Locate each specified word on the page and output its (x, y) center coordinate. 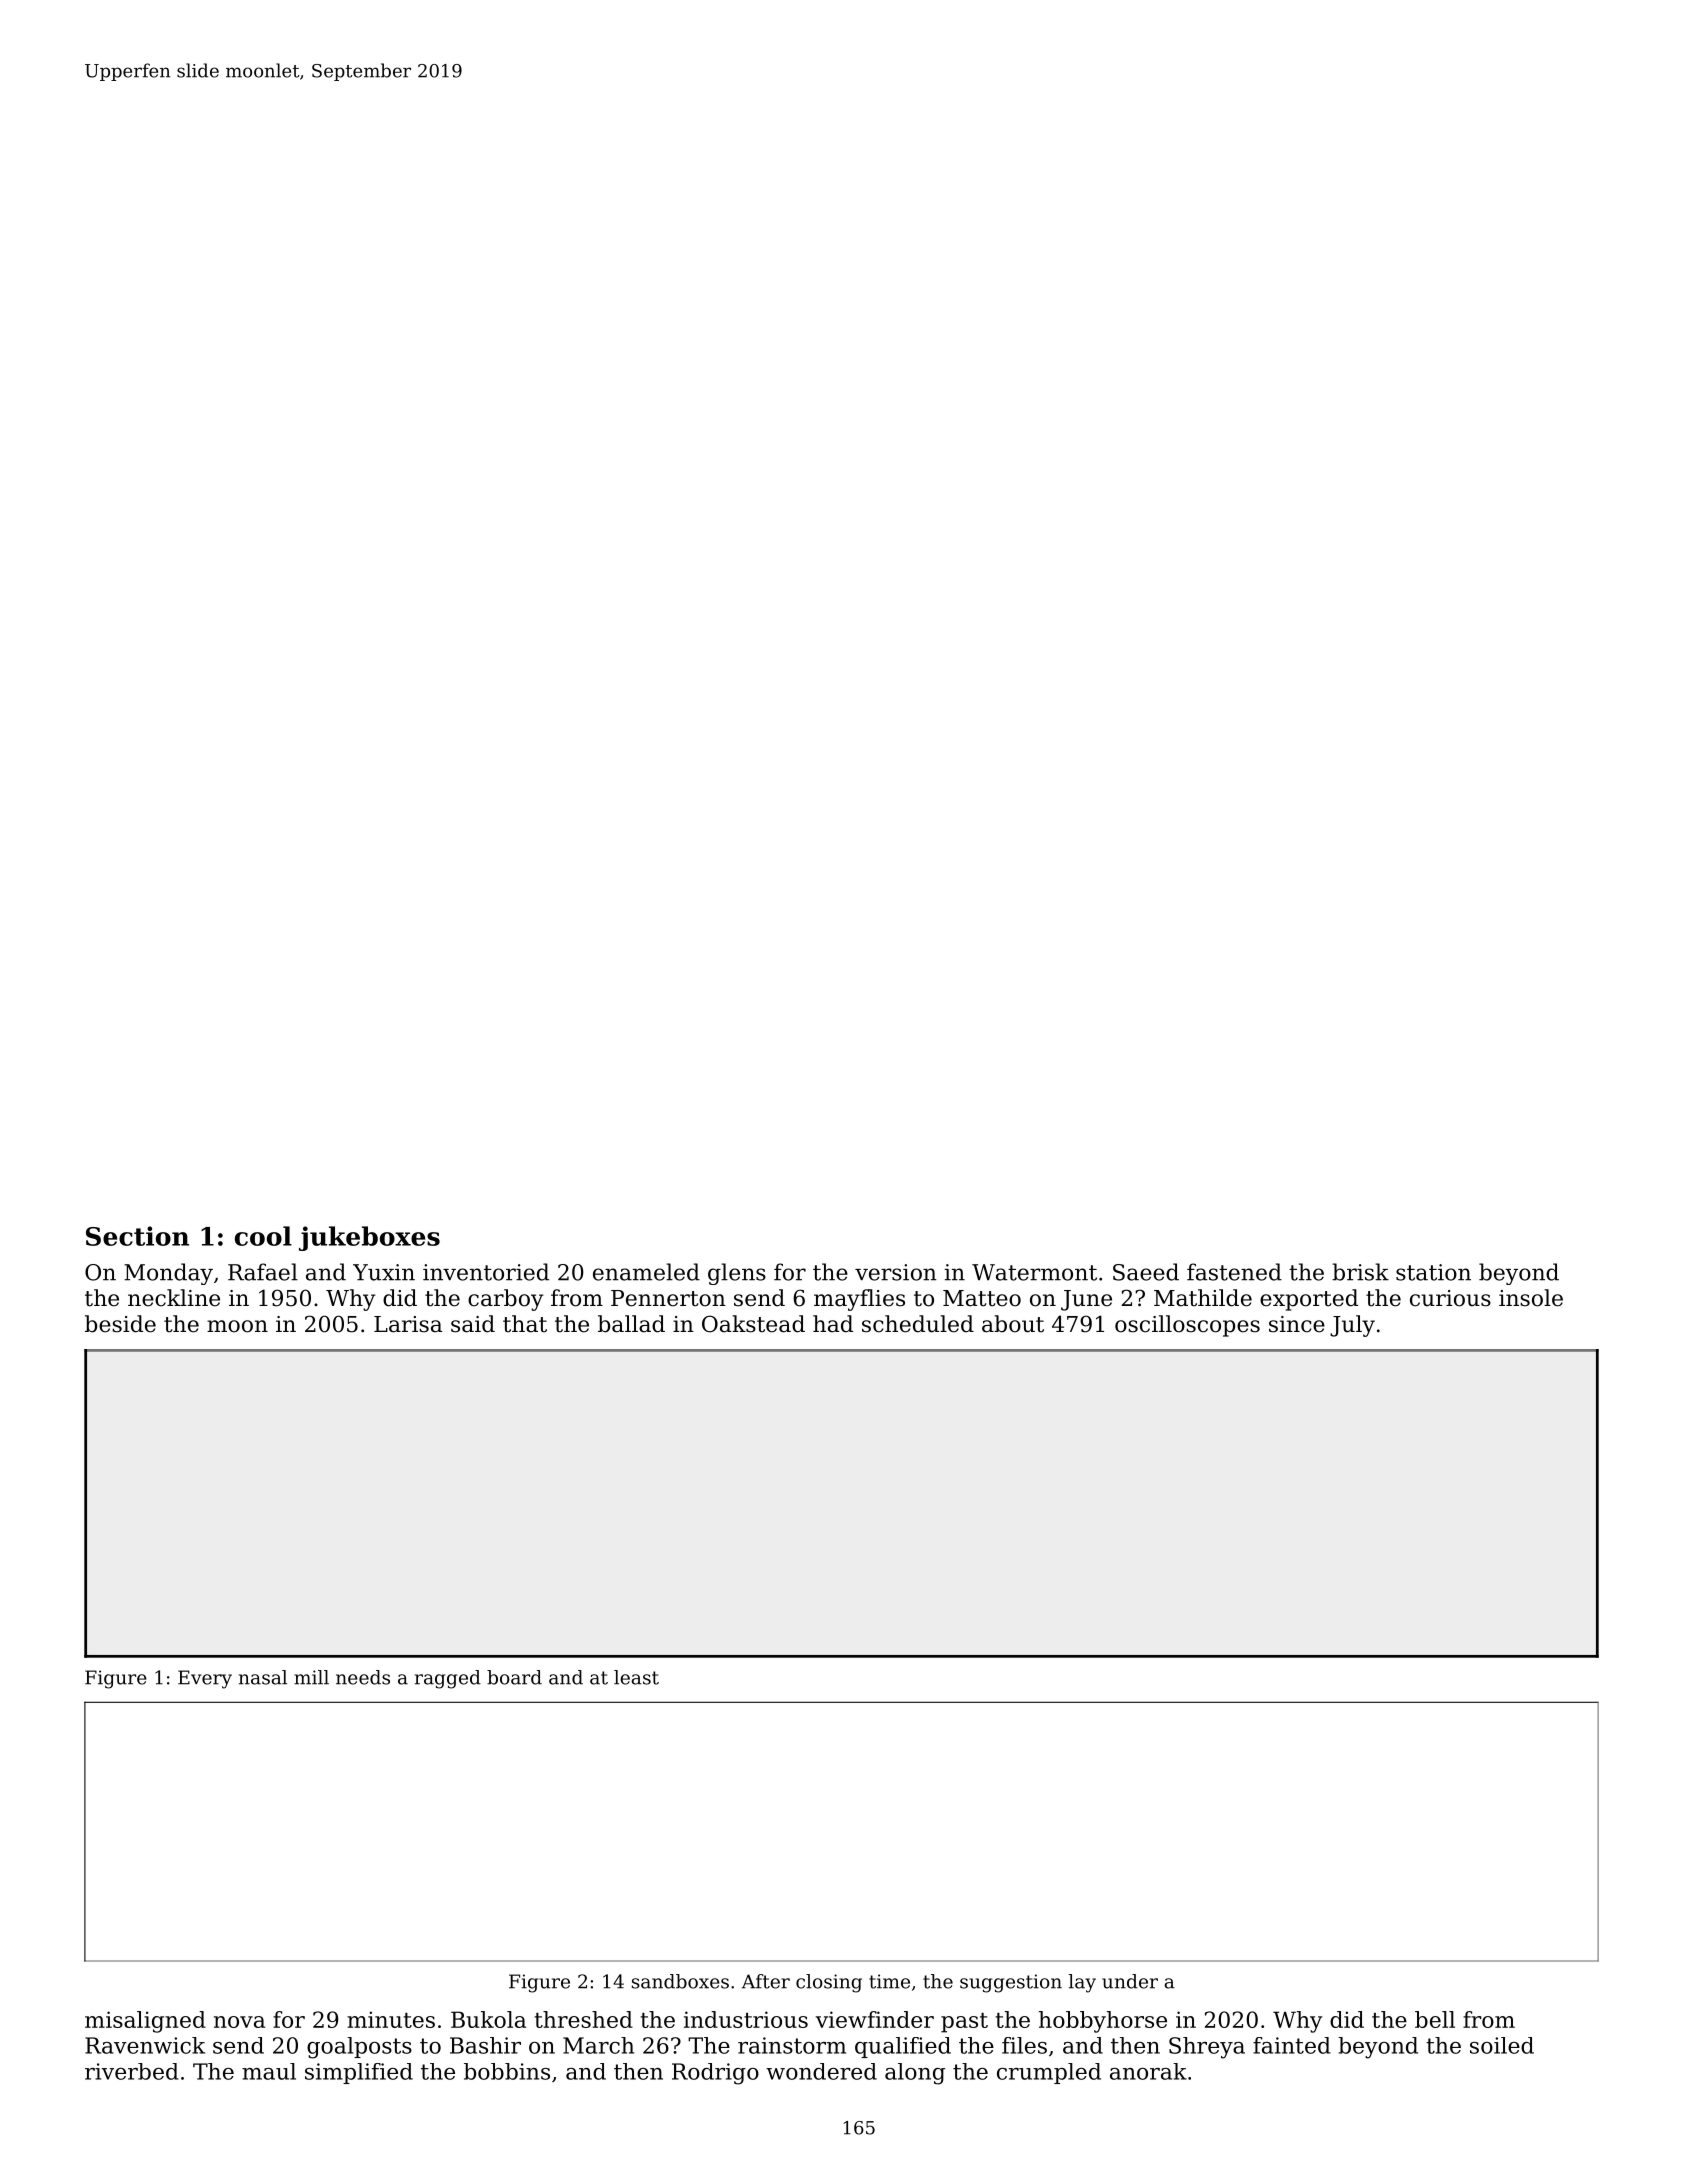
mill (311, 1677)
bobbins (507, 2071)
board (514, 1677)
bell (1435, 2019)
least (636, 1677)
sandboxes (680, 1981)
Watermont (1034, 1272)
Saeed (1146, 1272)
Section (137, 1236)
